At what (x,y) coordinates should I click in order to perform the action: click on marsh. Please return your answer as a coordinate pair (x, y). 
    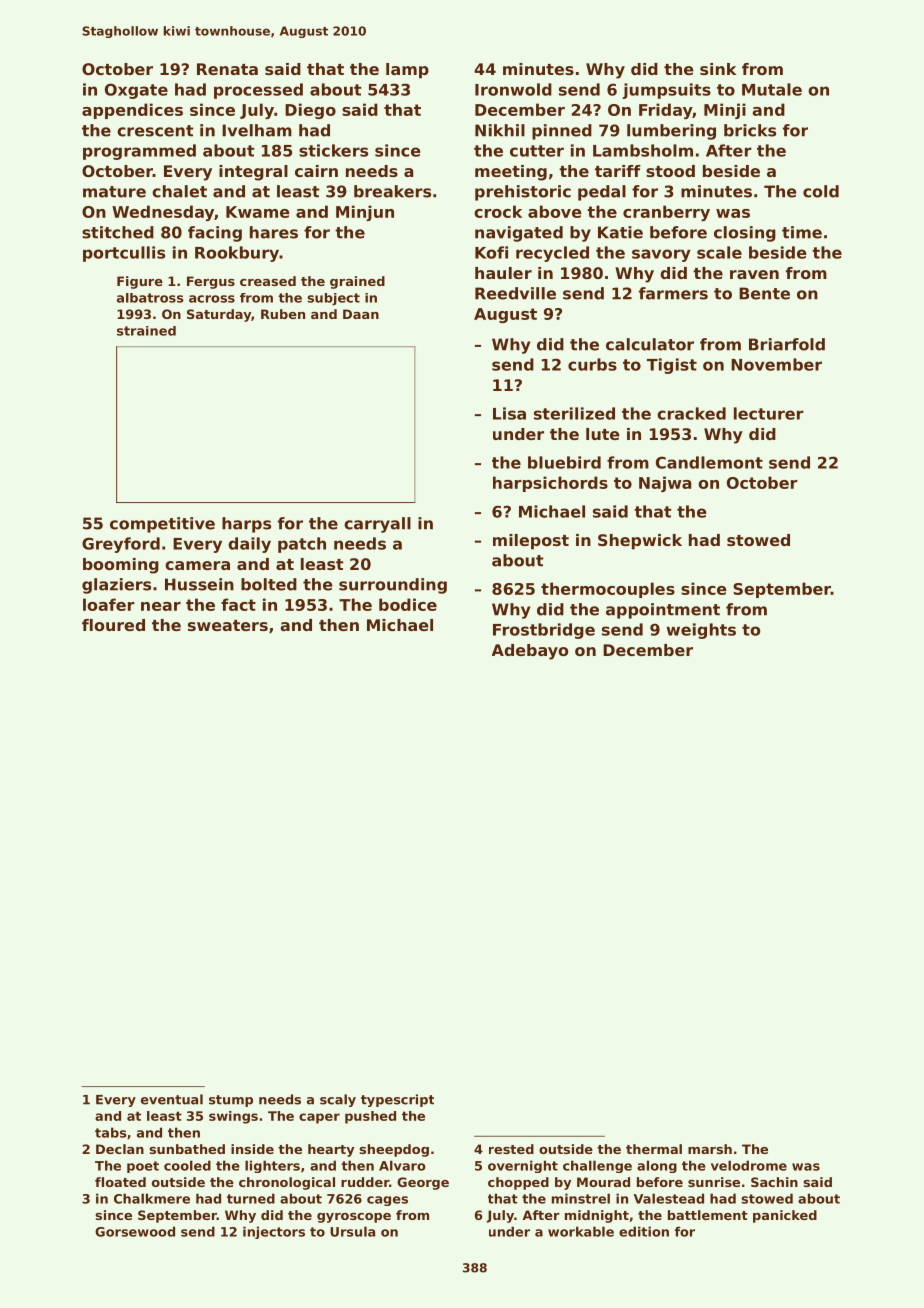
    Looking at the image, I should click on (710, 1149).
